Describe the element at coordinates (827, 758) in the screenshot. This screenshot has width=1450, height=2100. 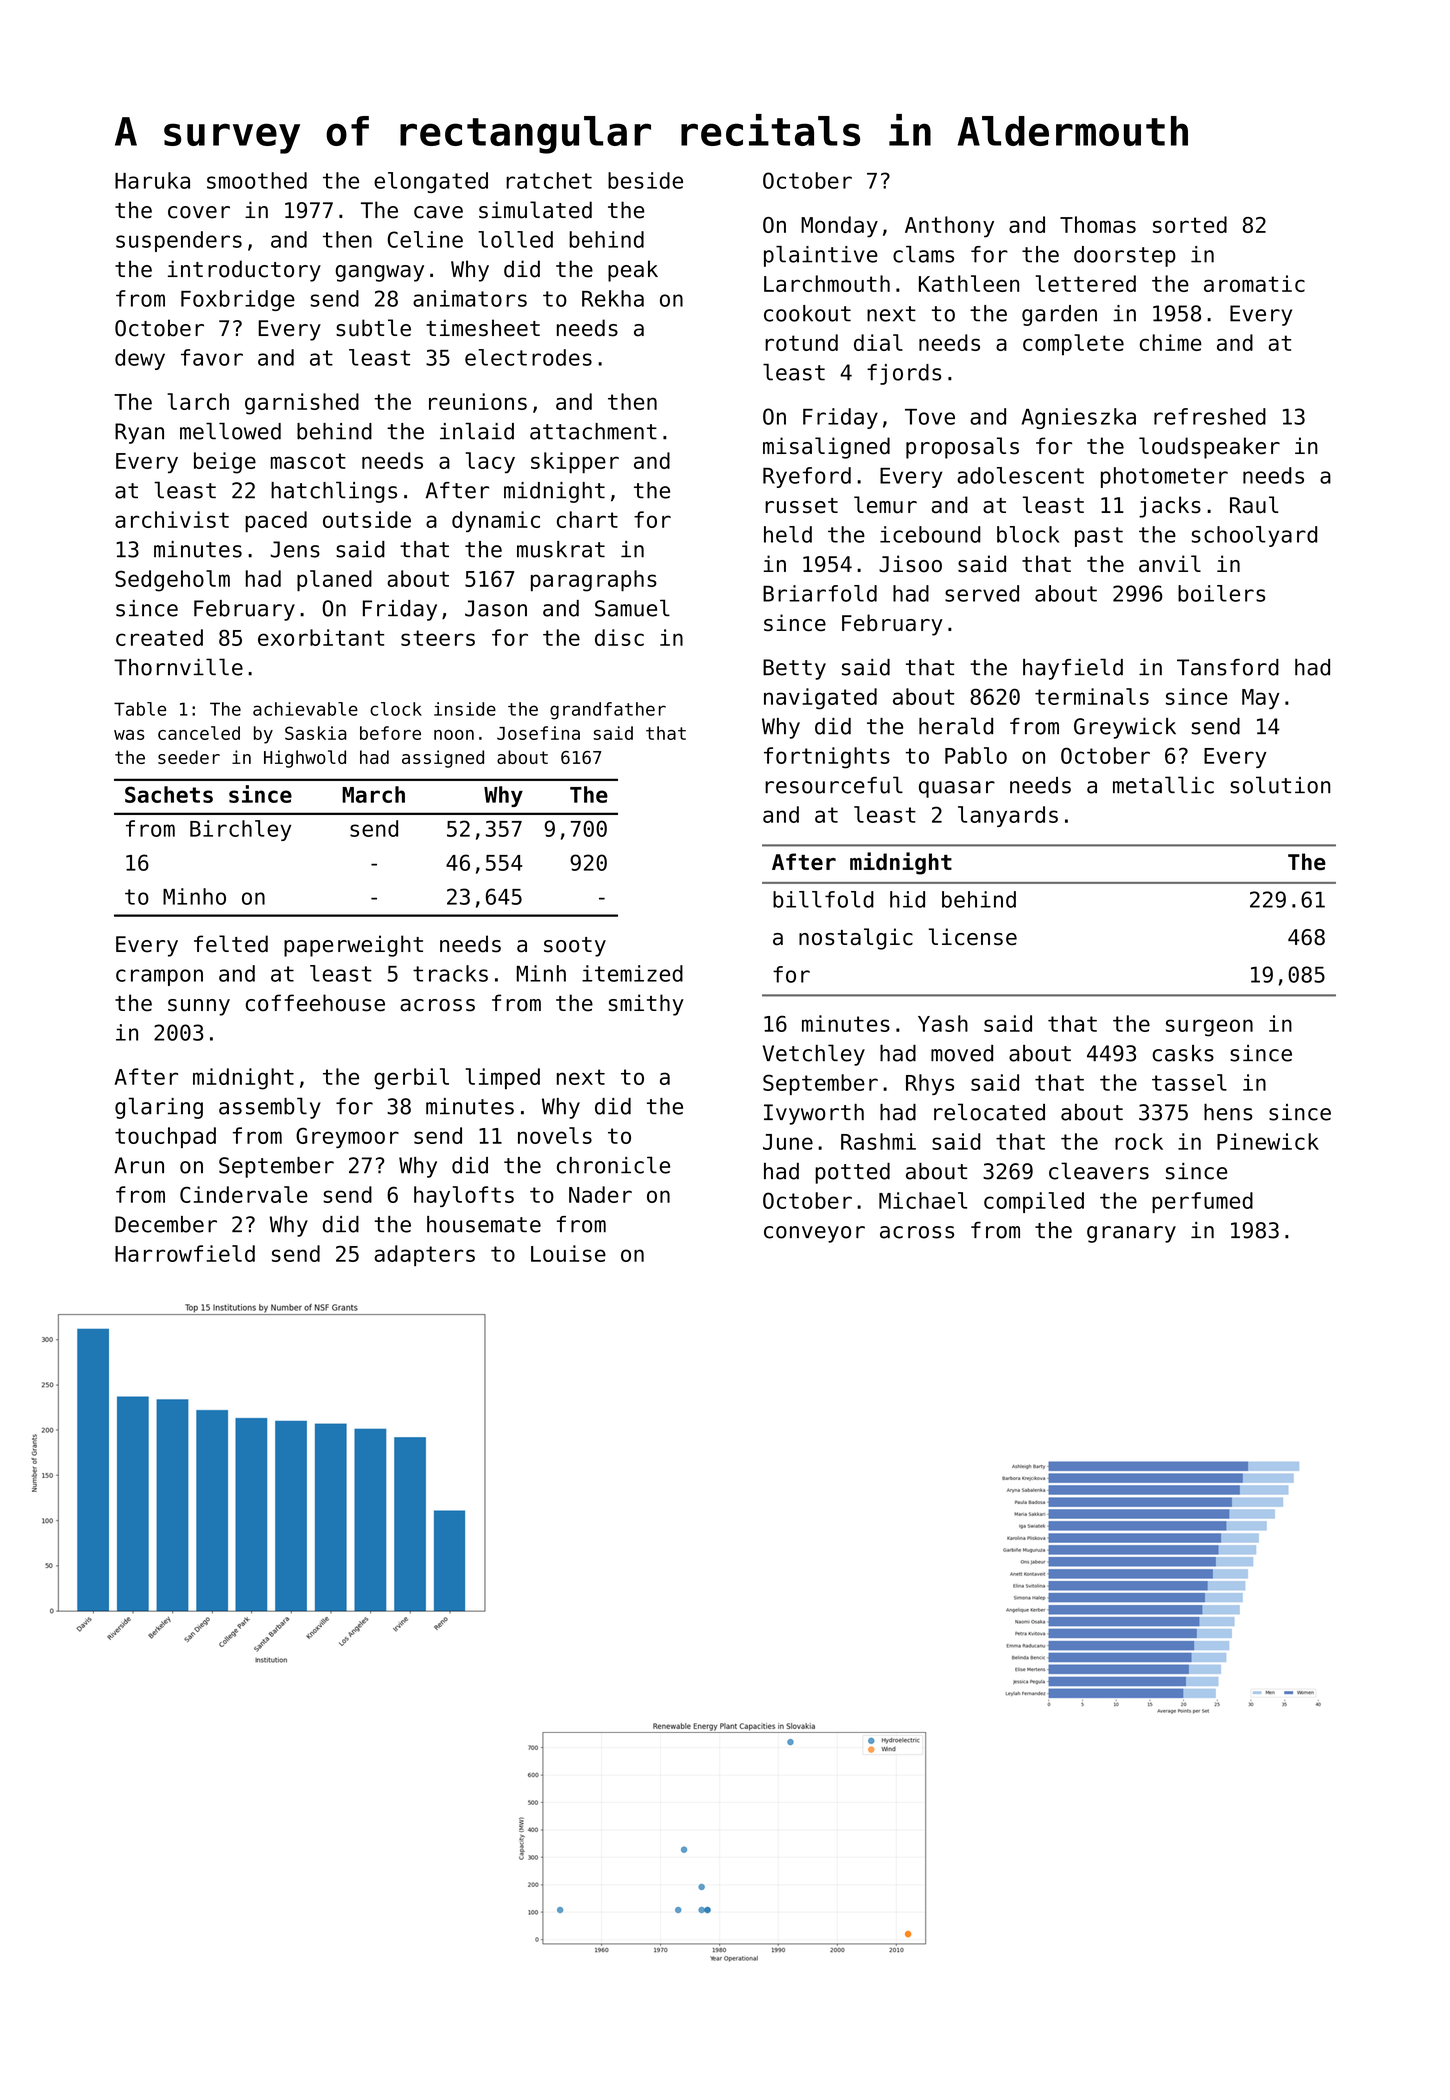
I see `fortnights` at that location.
